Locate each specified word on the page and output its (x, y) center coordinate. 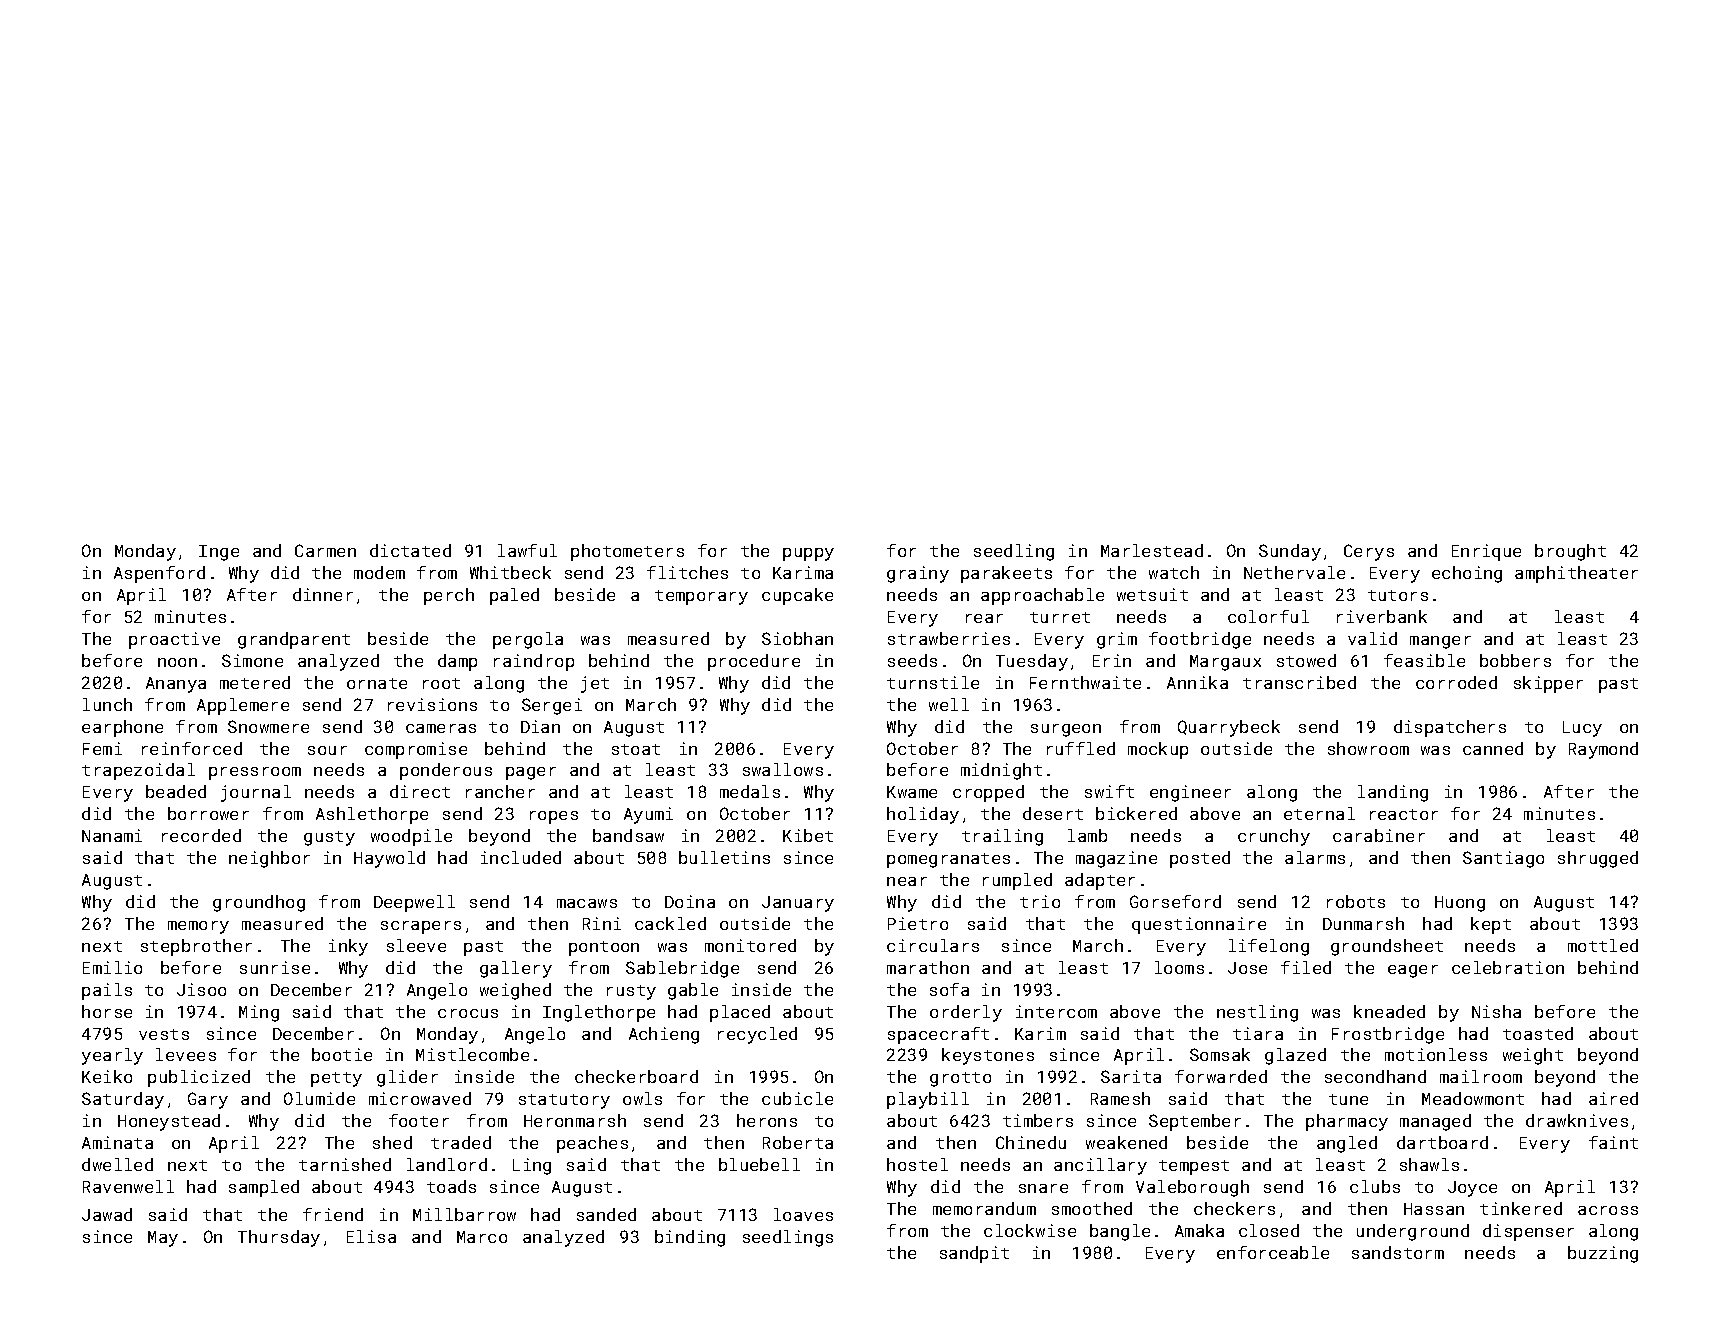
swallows (783, 769)
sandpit (974, 1254)
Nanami (112, 835)
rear (984, 618)
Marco (482, 1237)
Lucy (1582, 729)
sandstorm (1398, 1252)
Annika (1197, 682)
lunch (107, 704)
